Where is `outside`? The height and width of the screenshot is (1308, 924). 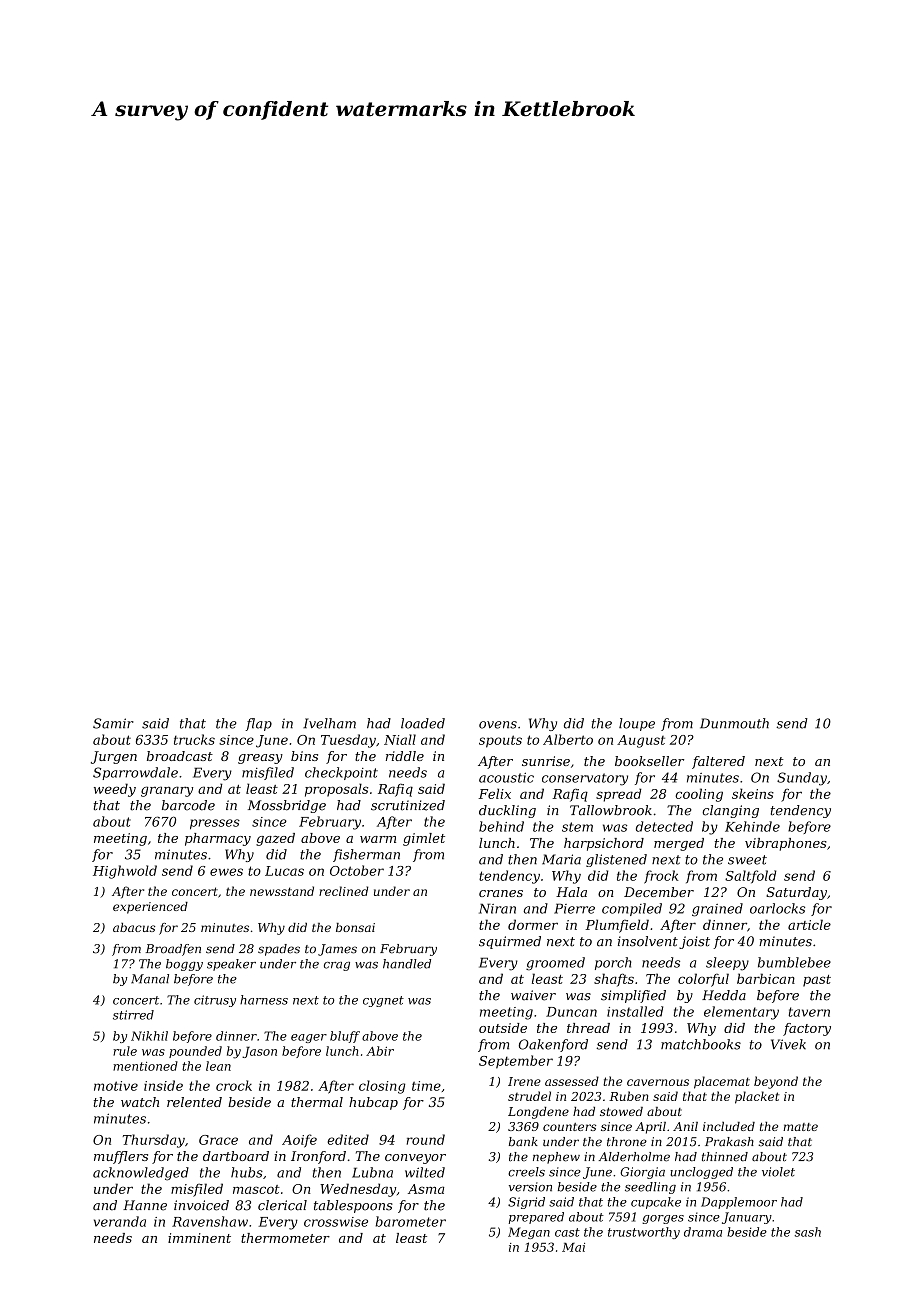
outside is located at coordinates (503, 1028).
